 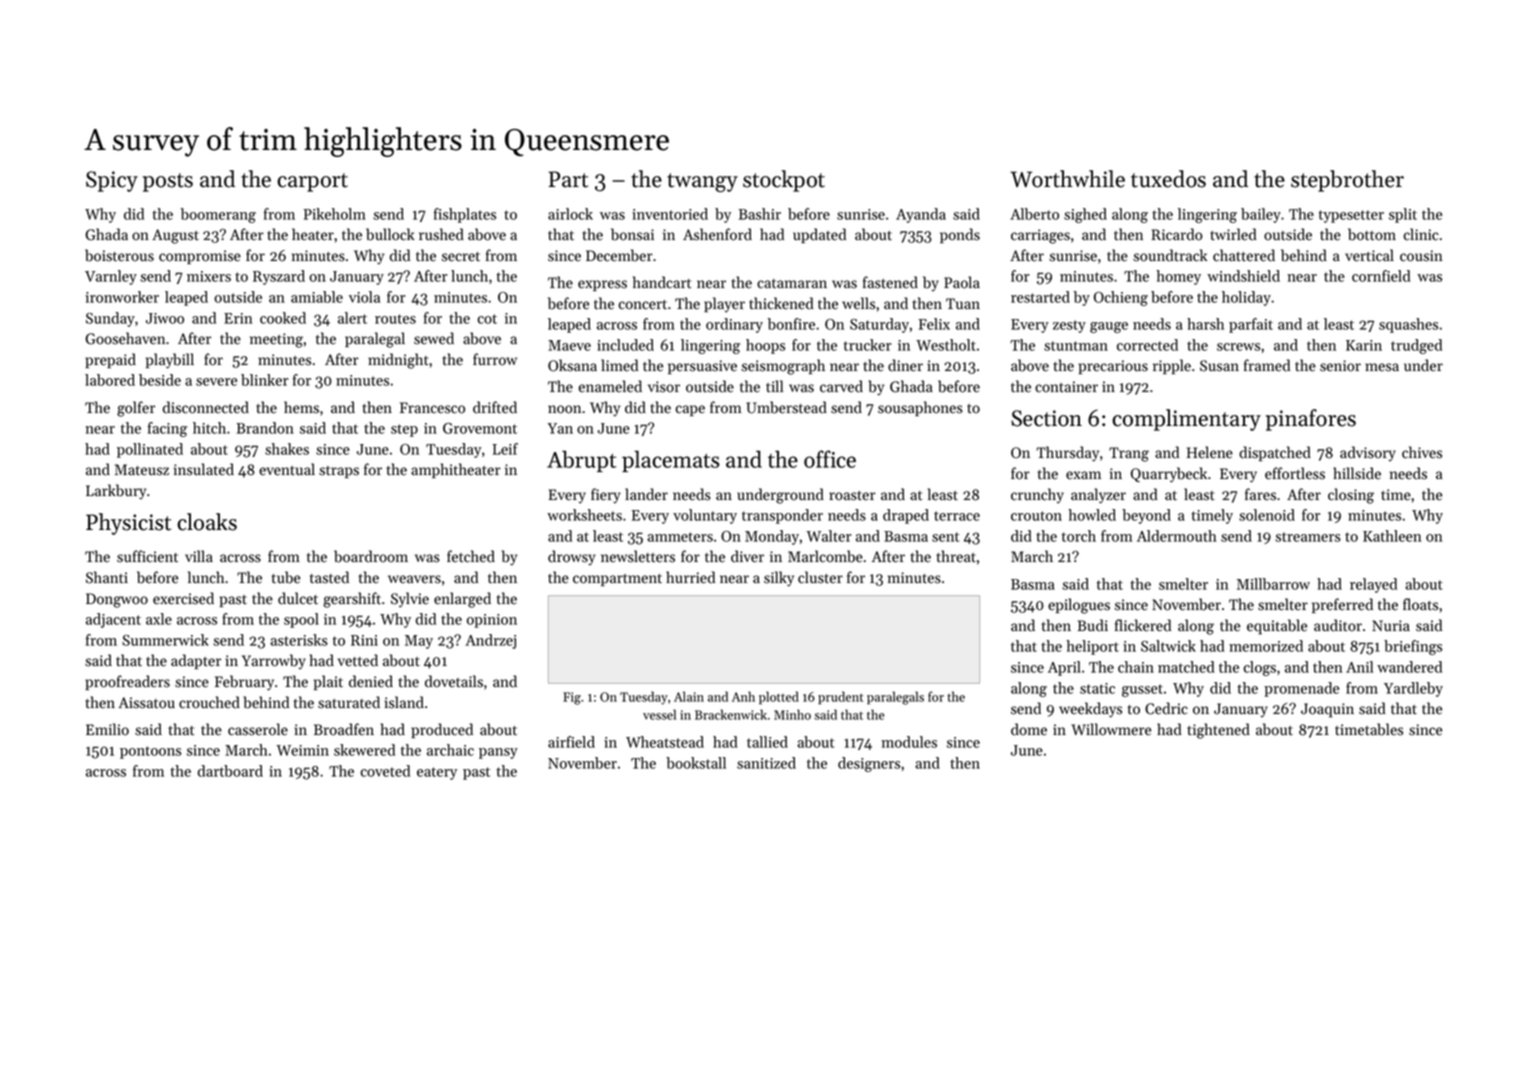 What do you see at coordinates (312, 182) in the document?
I see `carport` at bounding box center [312, 182].
